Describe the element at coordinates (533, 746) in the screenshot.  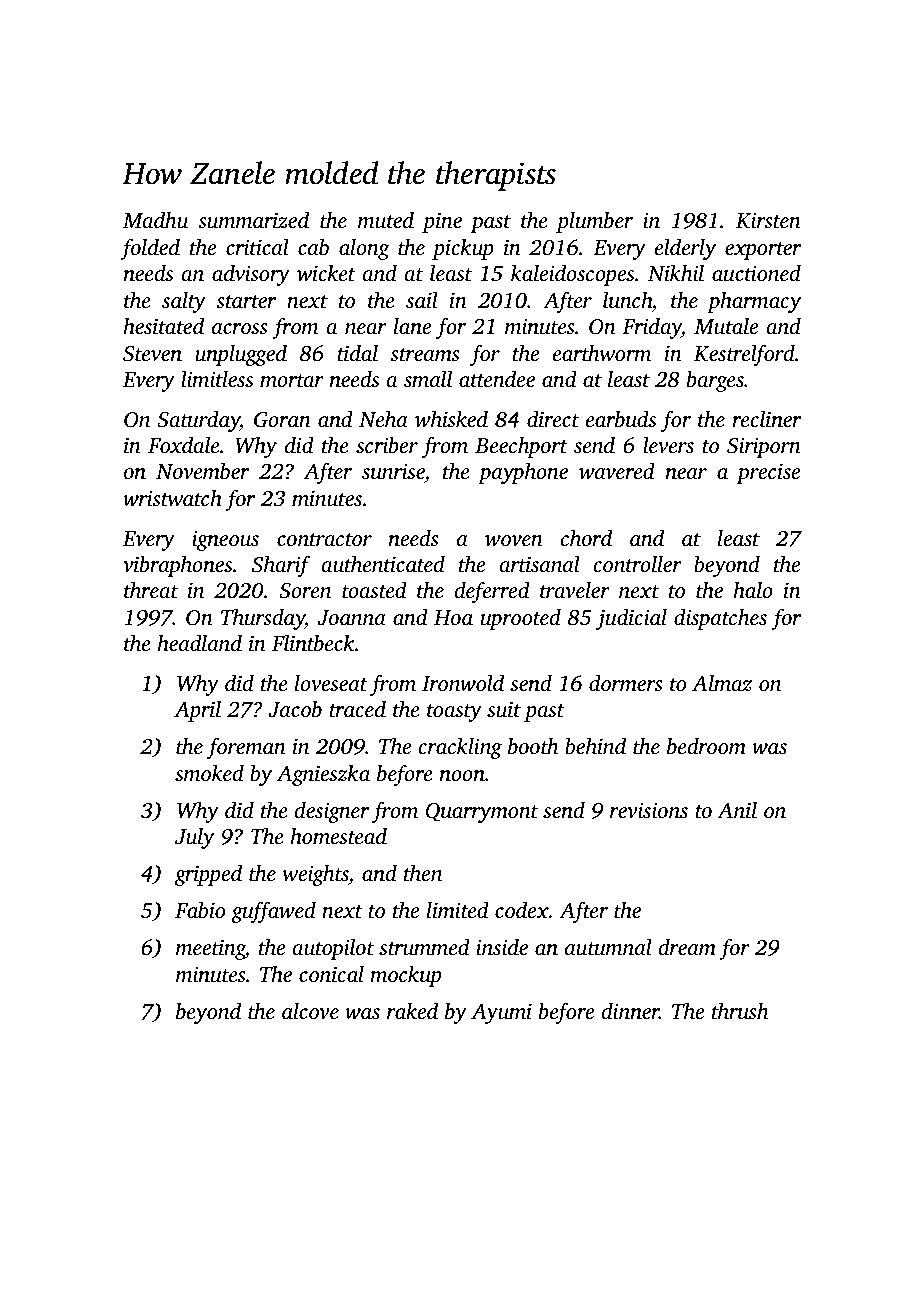
I see `booth` at that location.
